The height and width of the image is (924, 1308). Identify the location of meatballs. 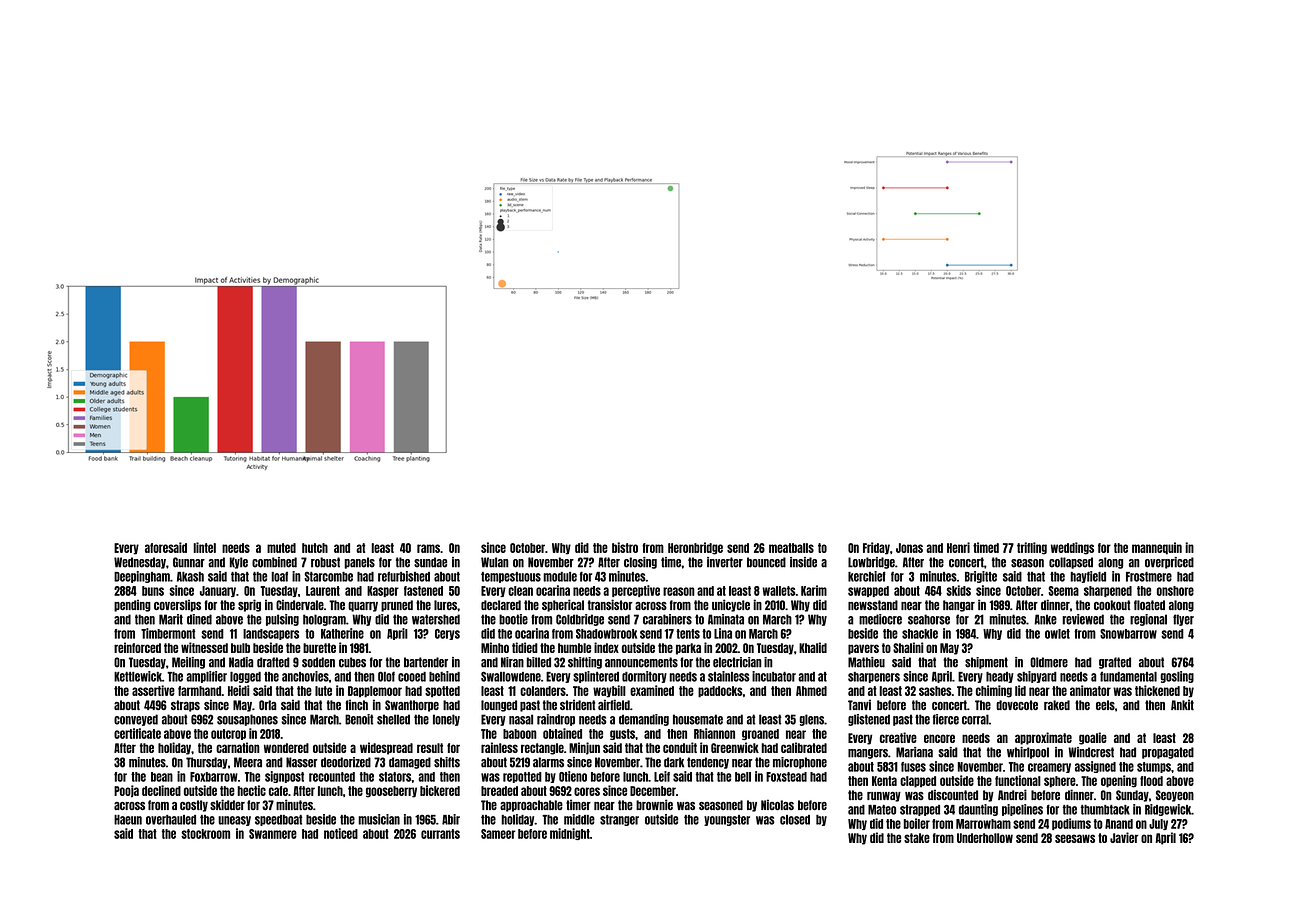
(791, 548).
